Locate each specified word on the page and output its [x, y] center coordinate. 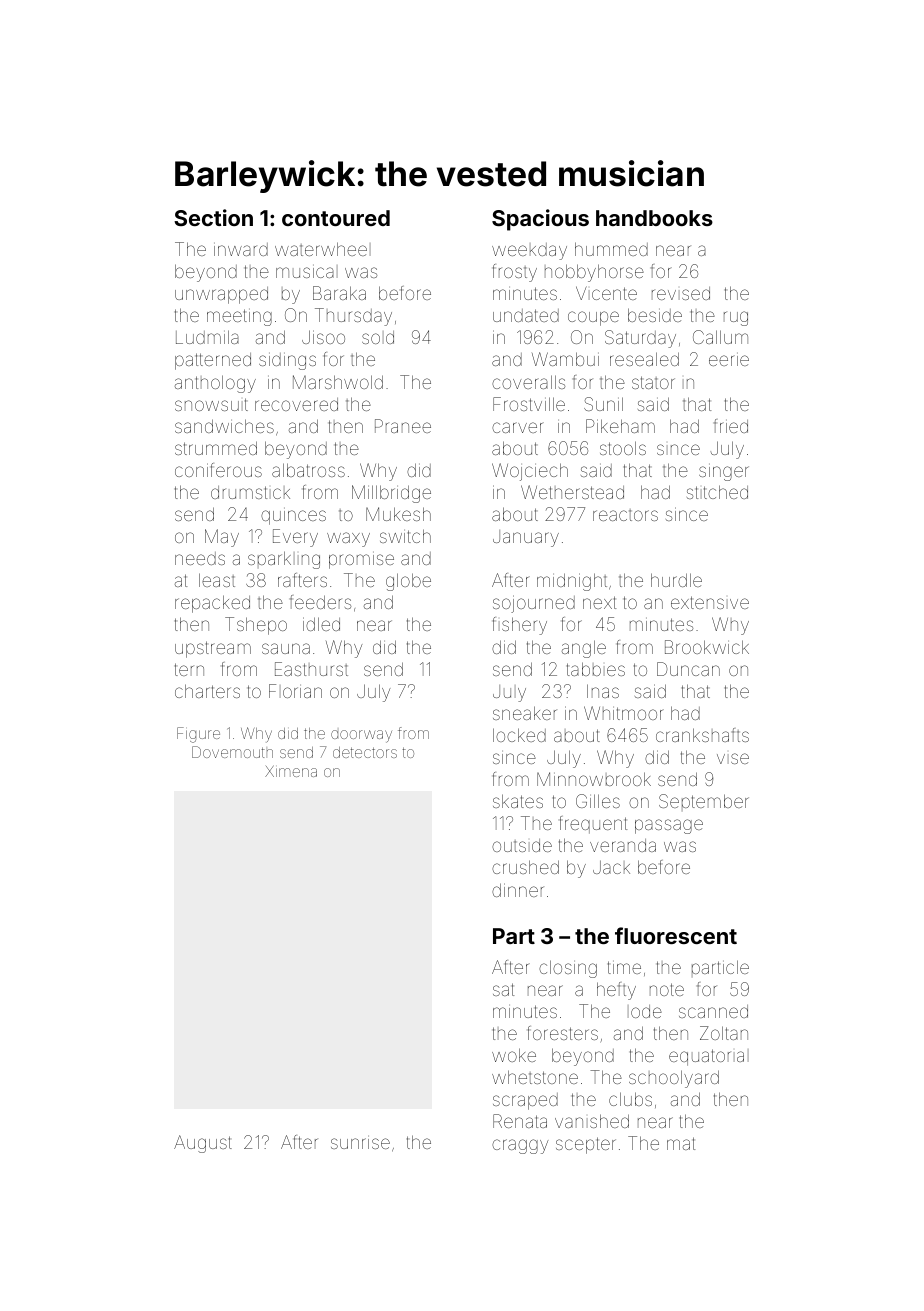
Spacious [540, 220]
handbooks [654, 218]
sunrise [360, 1142]
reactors [625, 515]
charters [207, 691]
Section [213, 217]
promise [361, 560]
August [203, 1144]
